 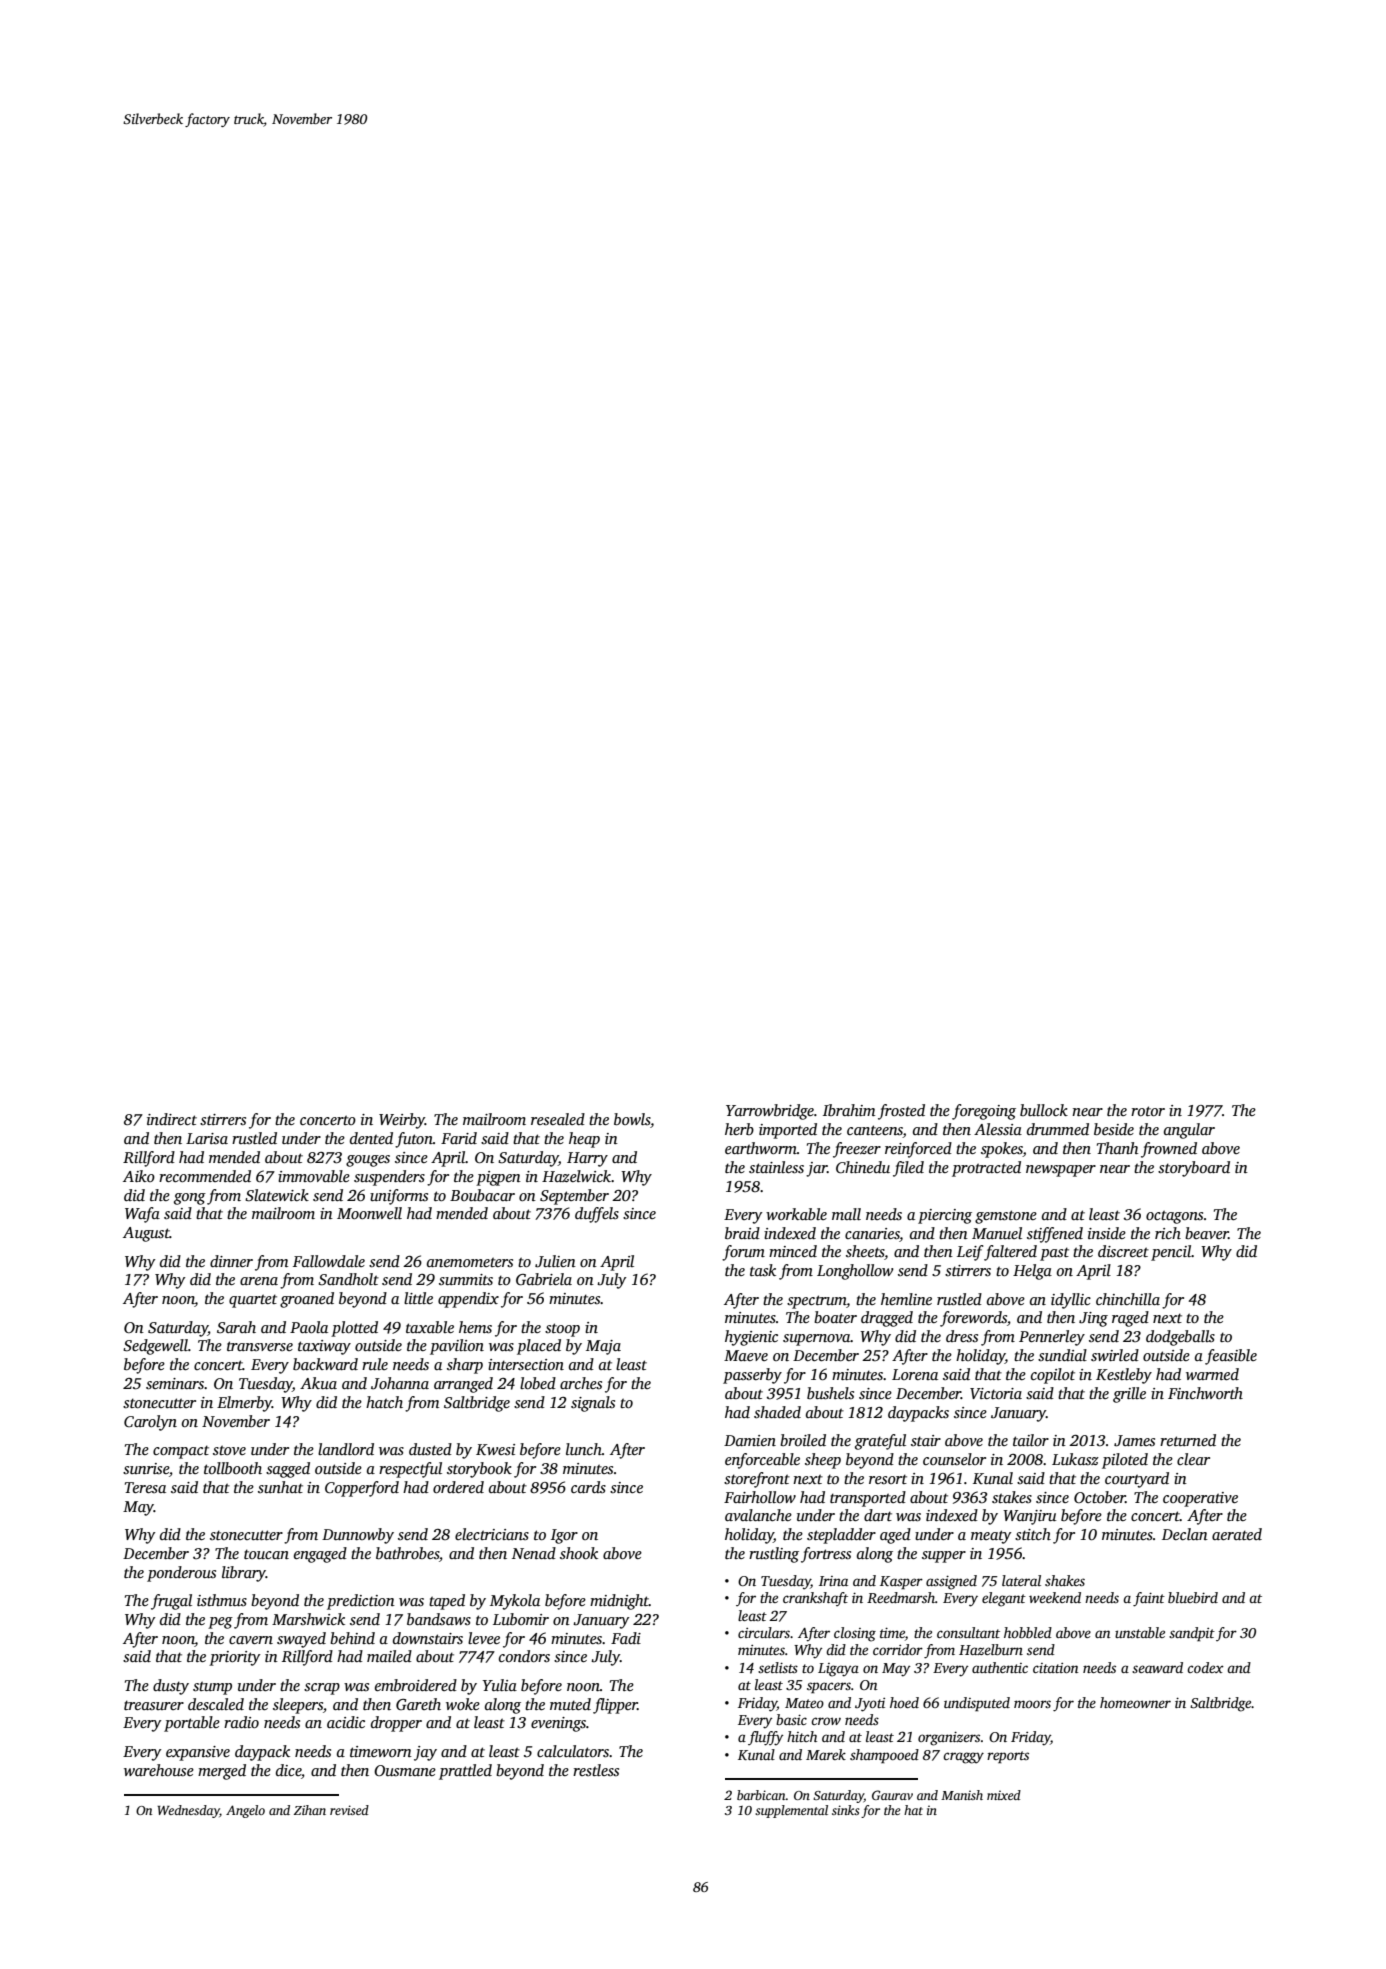 I want to click on indirect, so click(x=172, y=1119).
